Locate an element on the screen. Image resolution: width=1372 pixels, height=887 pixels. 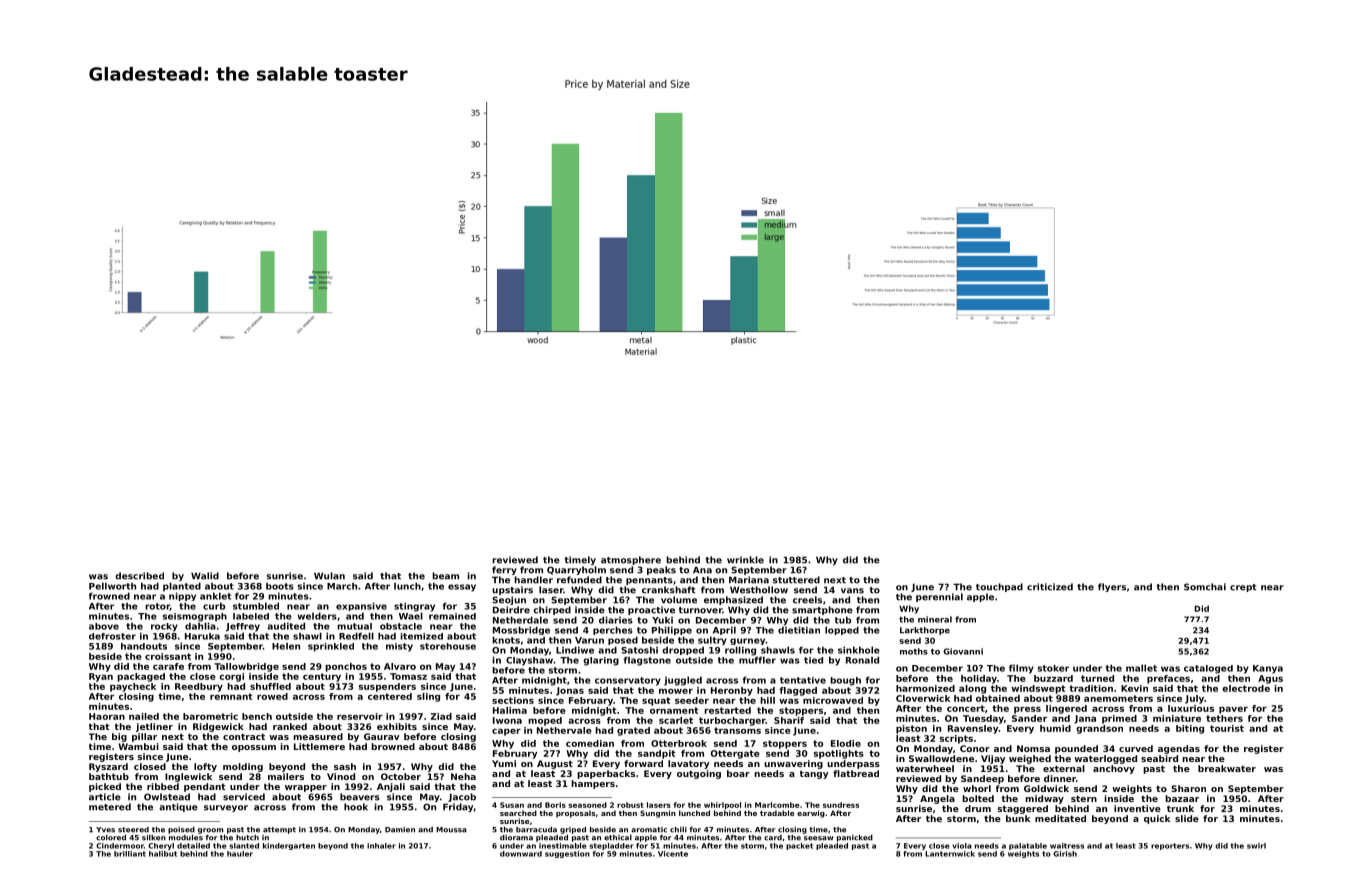
atmosphere is located at coordinates (631, 560).
